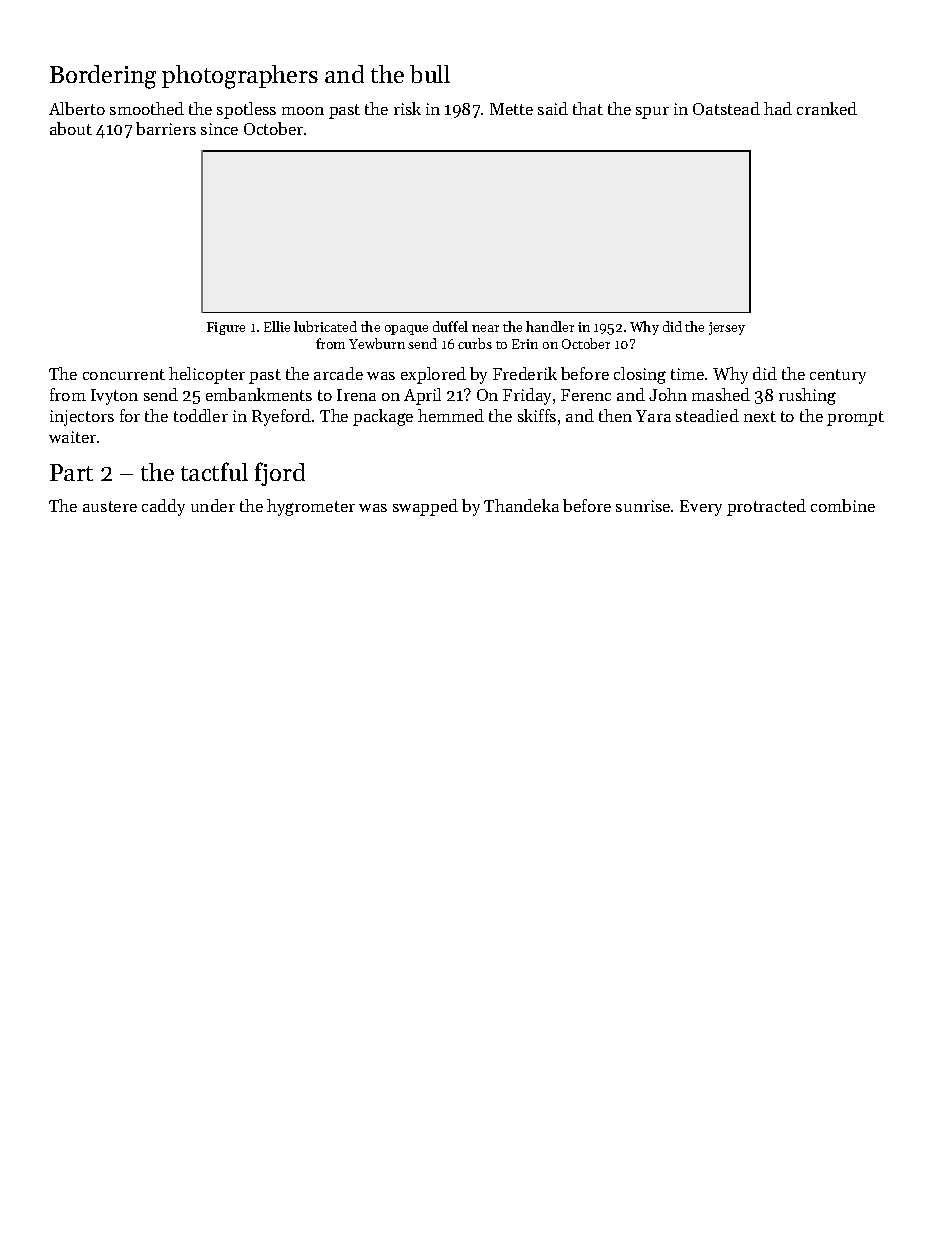 The image size is (952, 1233). What do you see at coordinates (652, 113) in the page?
I see `spur` at bounding box center [652, 113].
